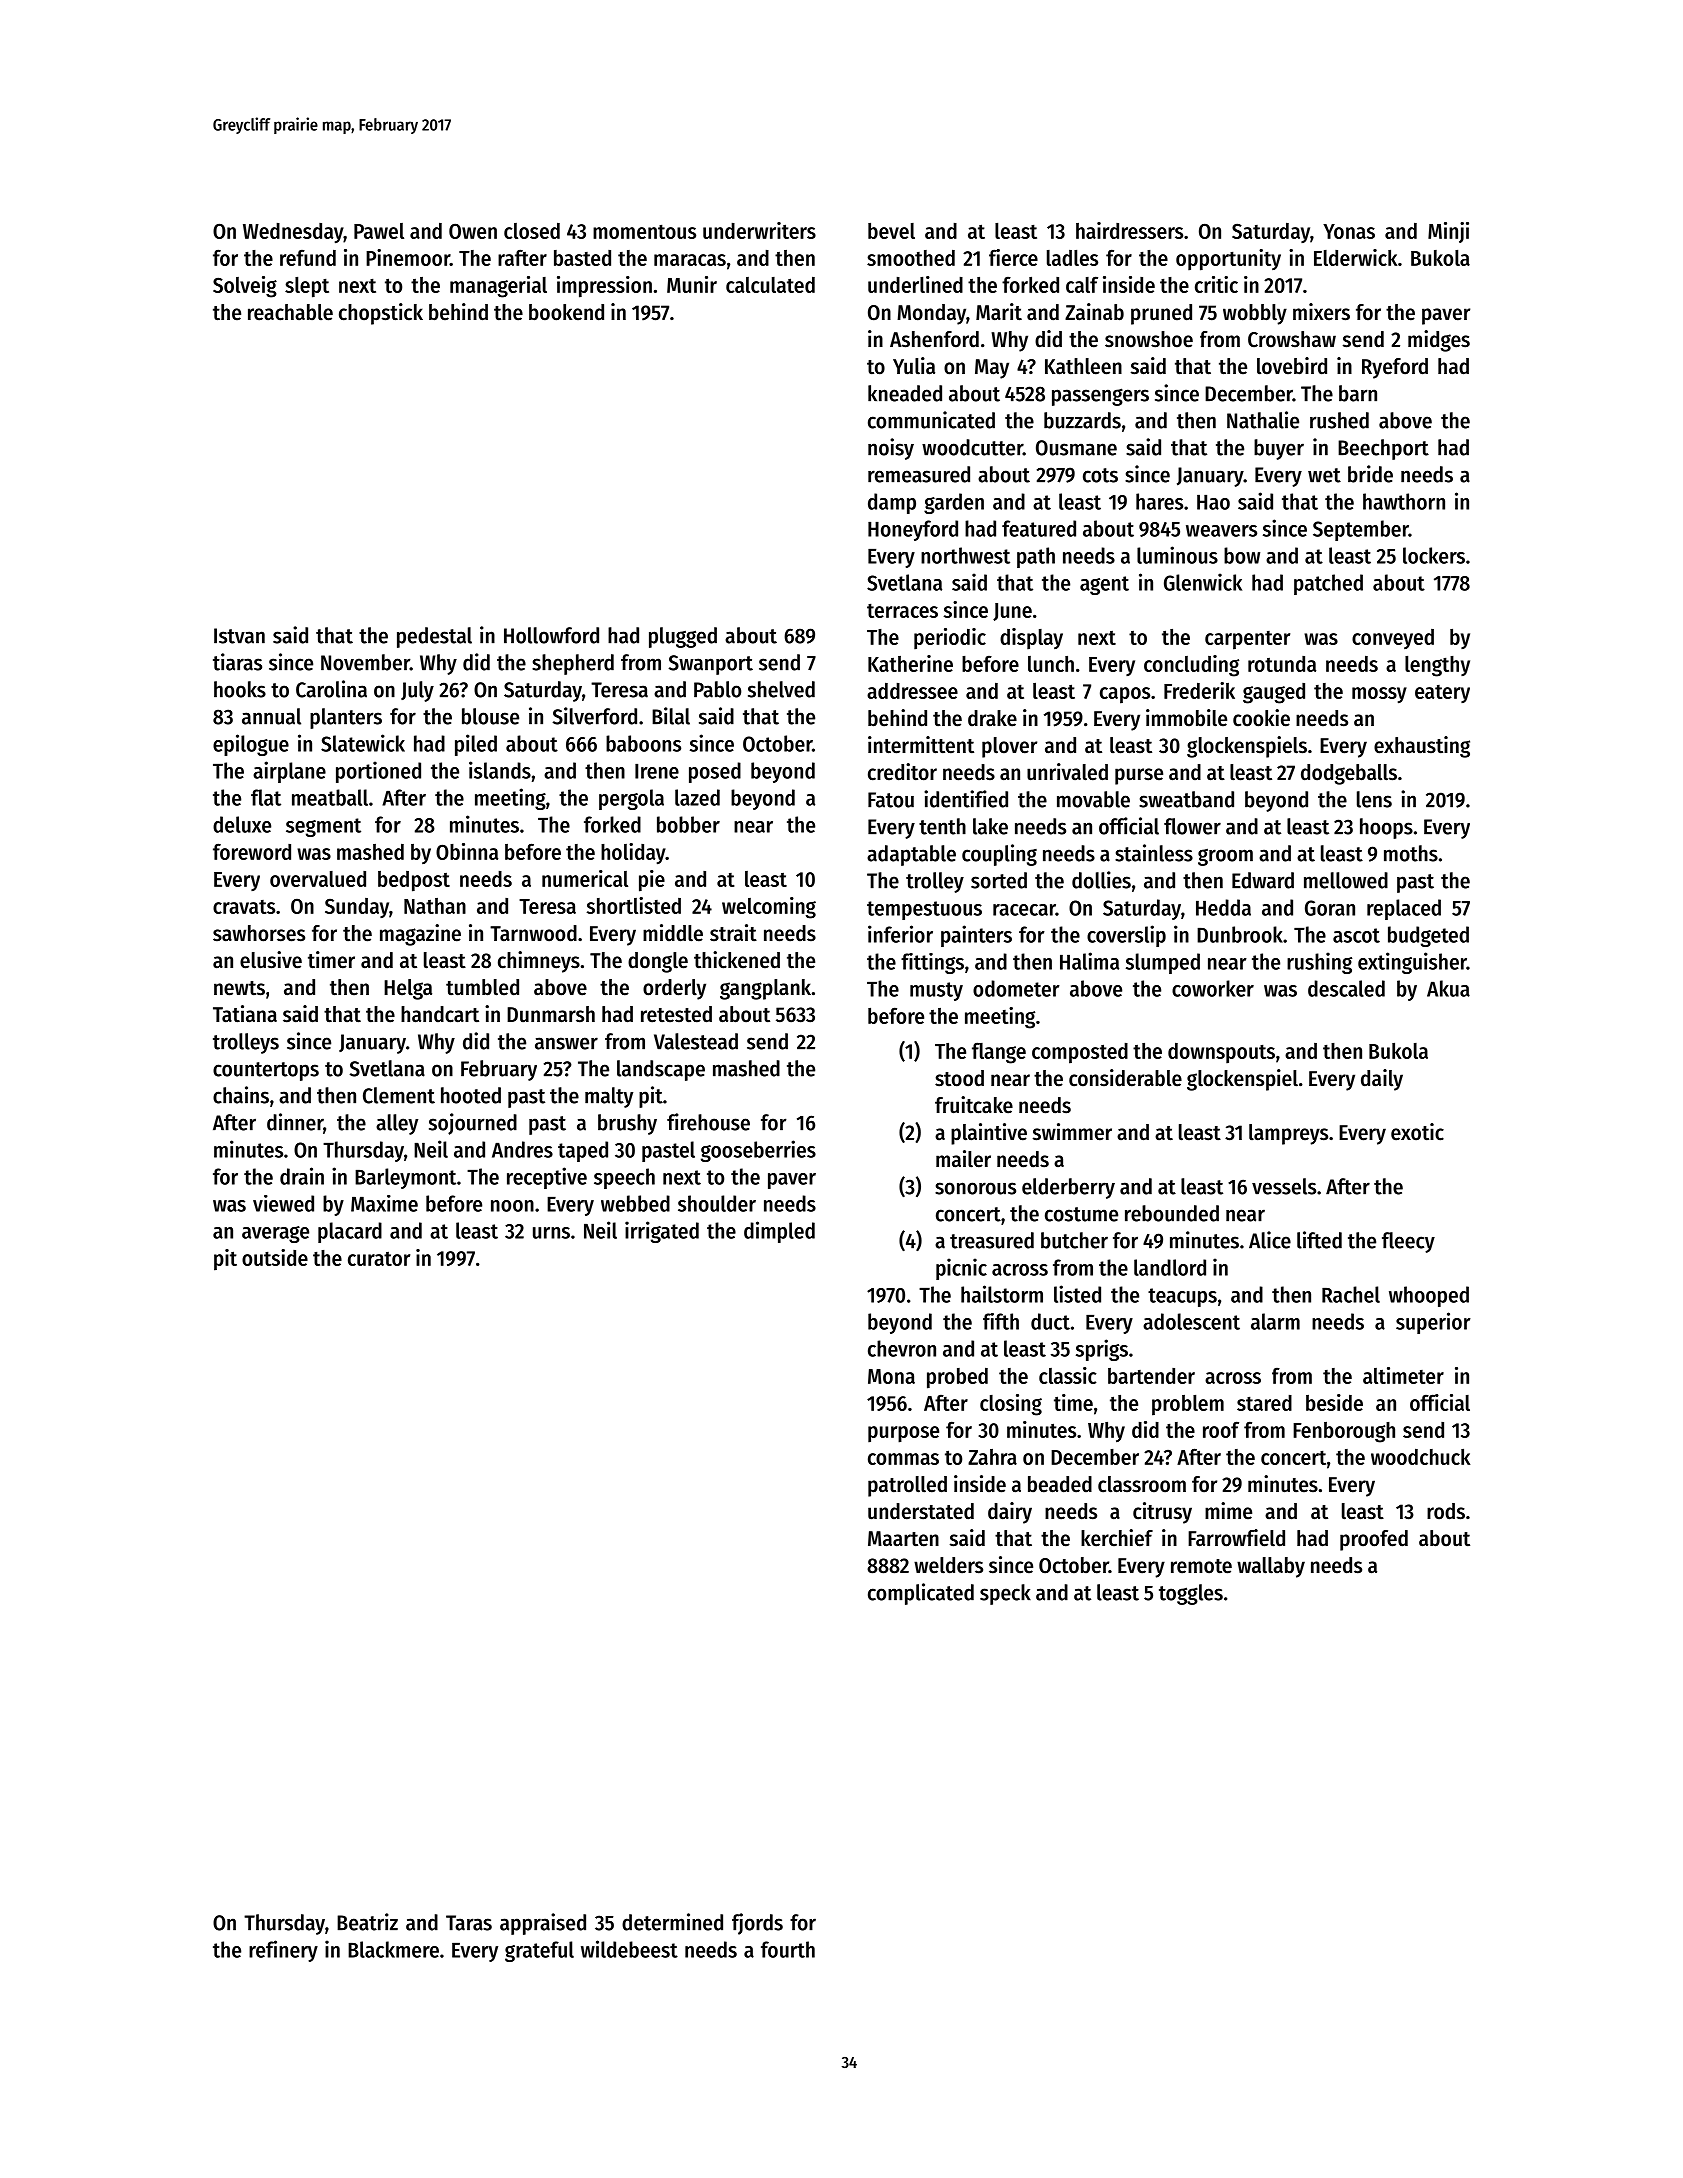 The height and width of the screenshot is (2178, 1683). I want to click on ascot, so click(1356, 935).
